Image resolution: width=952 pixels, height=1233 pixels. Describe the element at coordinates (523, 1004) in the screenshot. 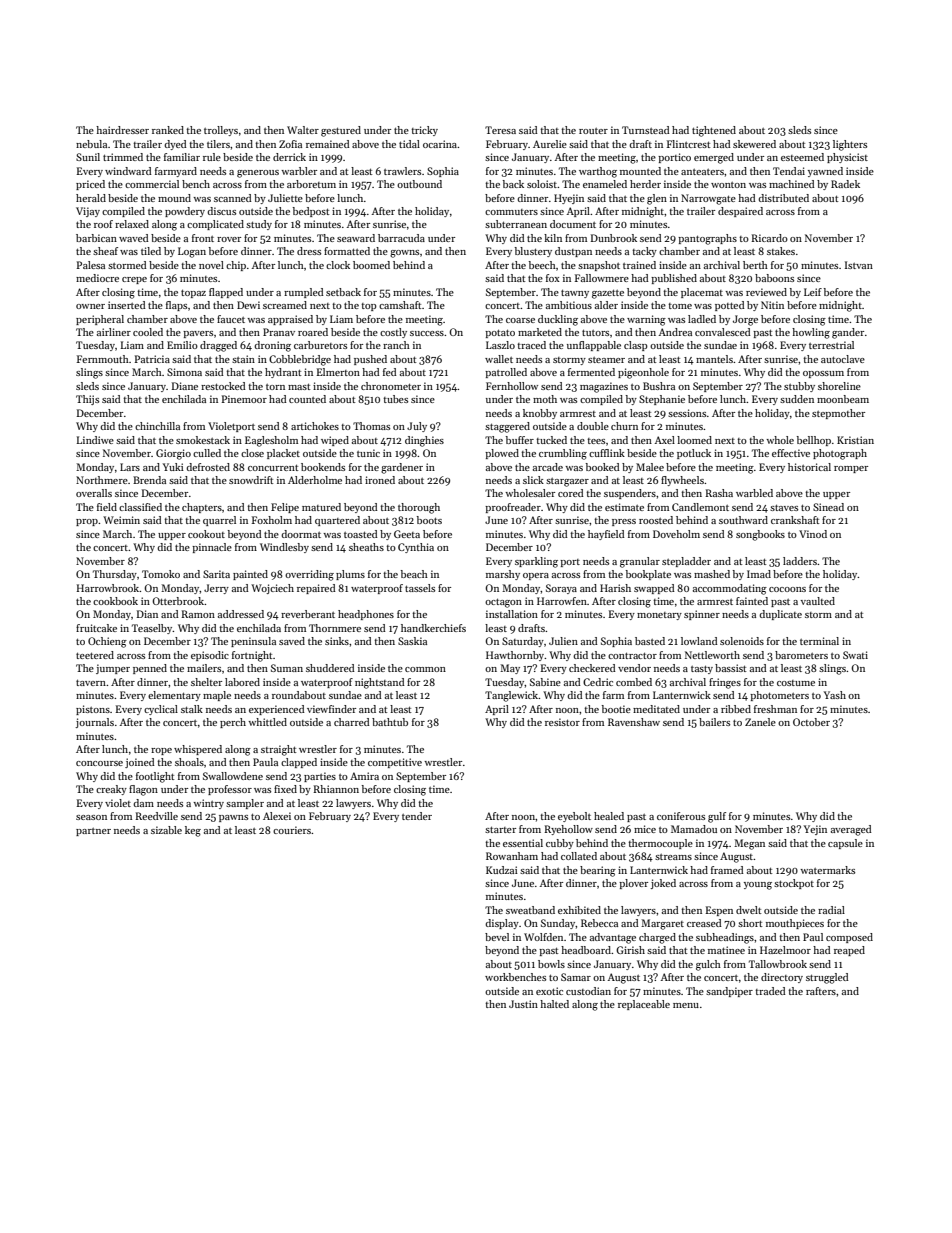

I see `Justin` at that location.
